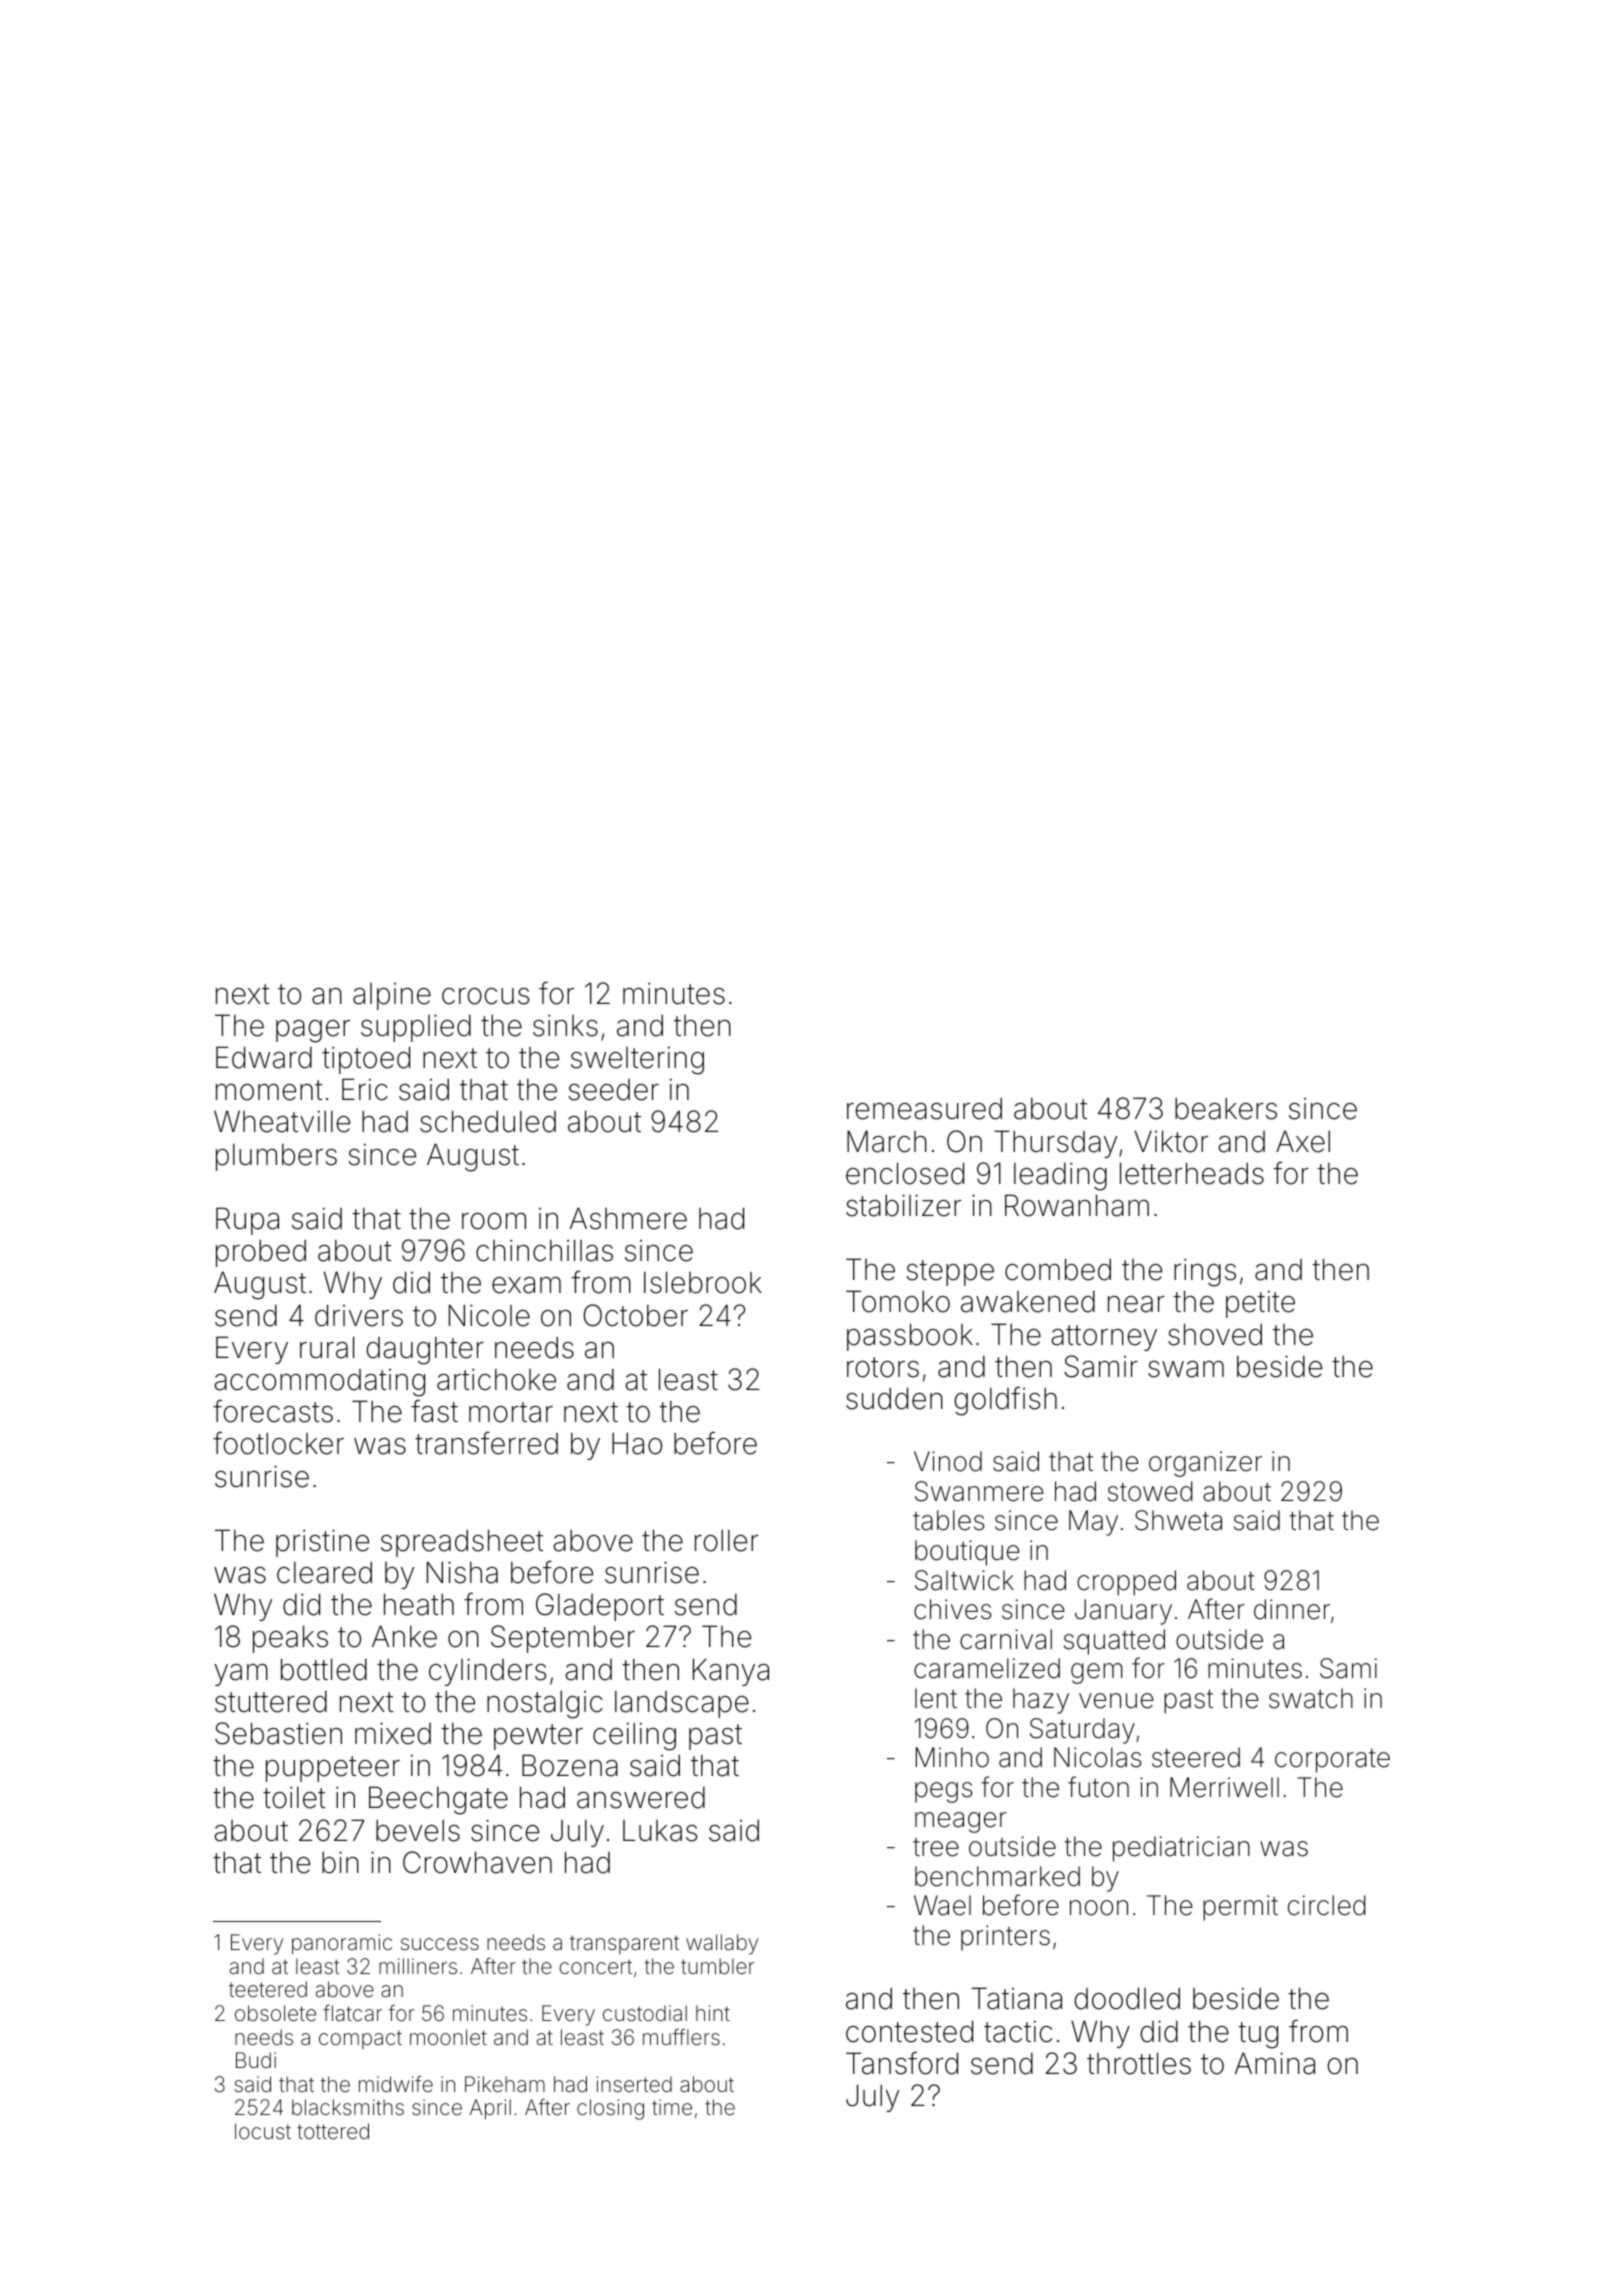 Image resolution: width=1620 pixels, height=2292 pixels. Describe the element at coordinates (1186, 1369) in the screenshot. I see `swam` at that location.
